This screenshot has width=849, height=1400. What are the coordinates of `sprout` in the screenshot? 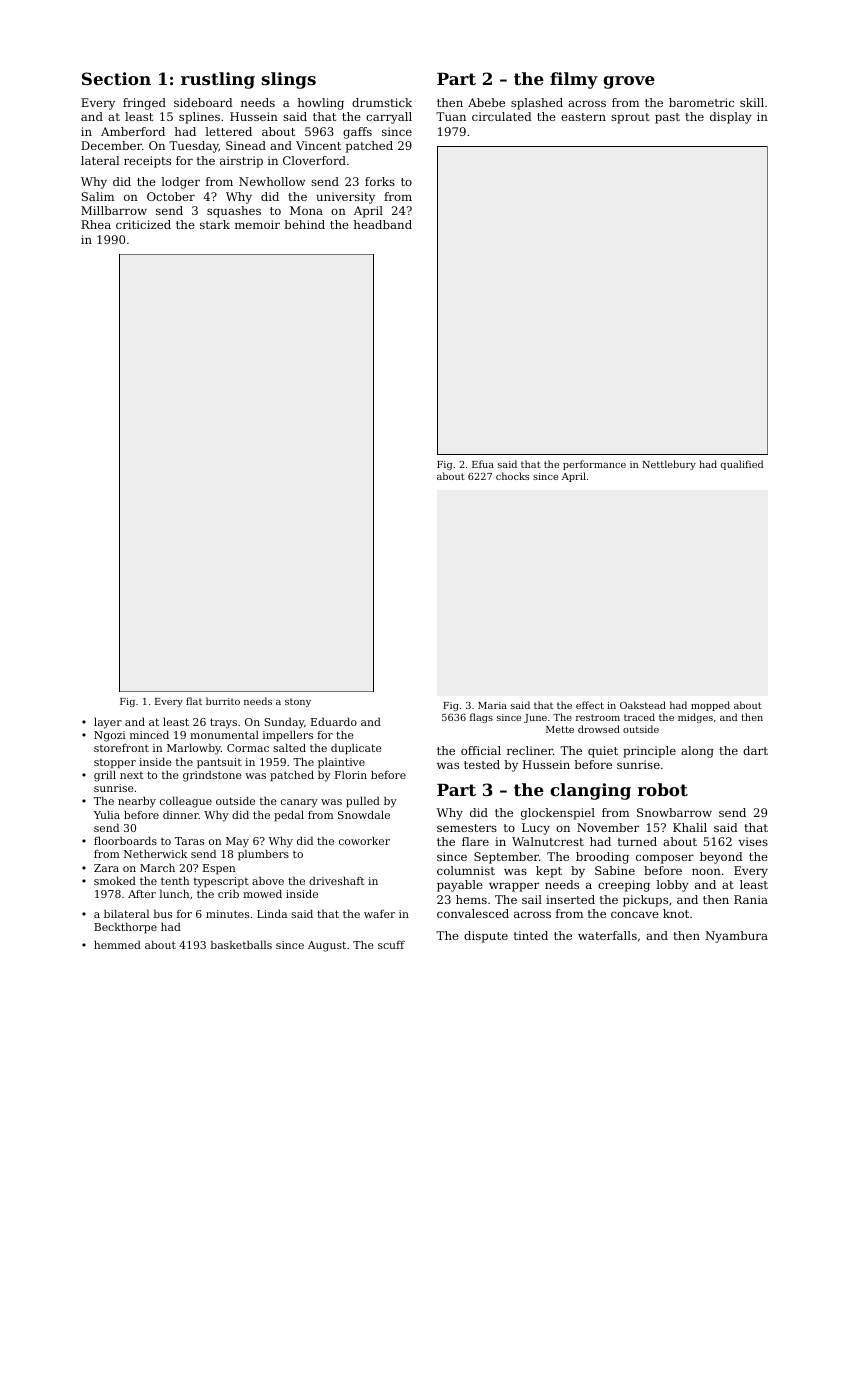 It's located at (630, 118).
